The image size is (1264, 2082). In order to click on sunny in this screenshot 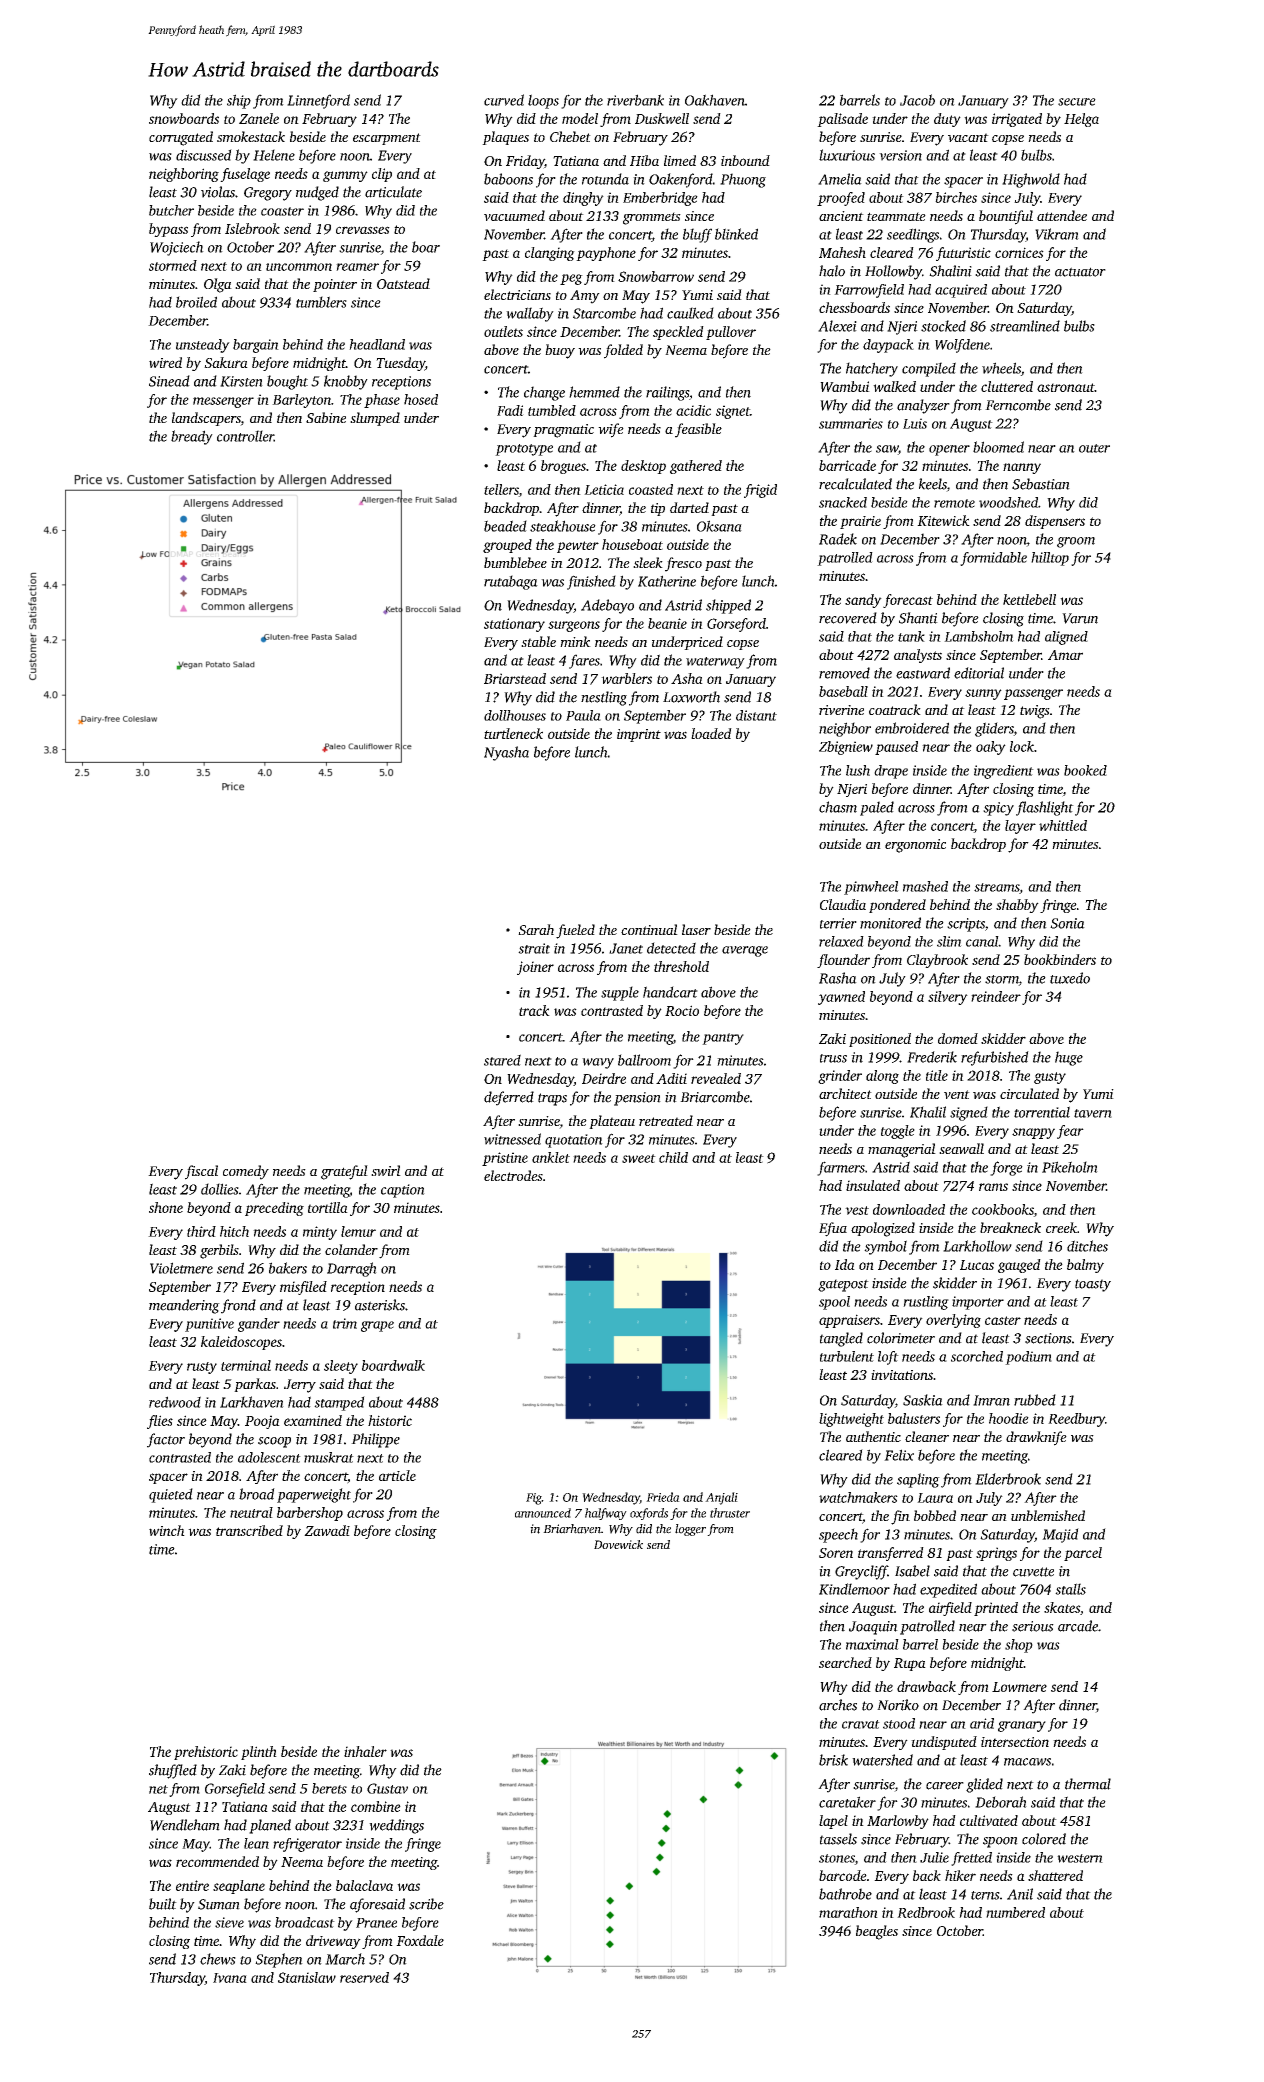, I will do `click(983, 694)`.
